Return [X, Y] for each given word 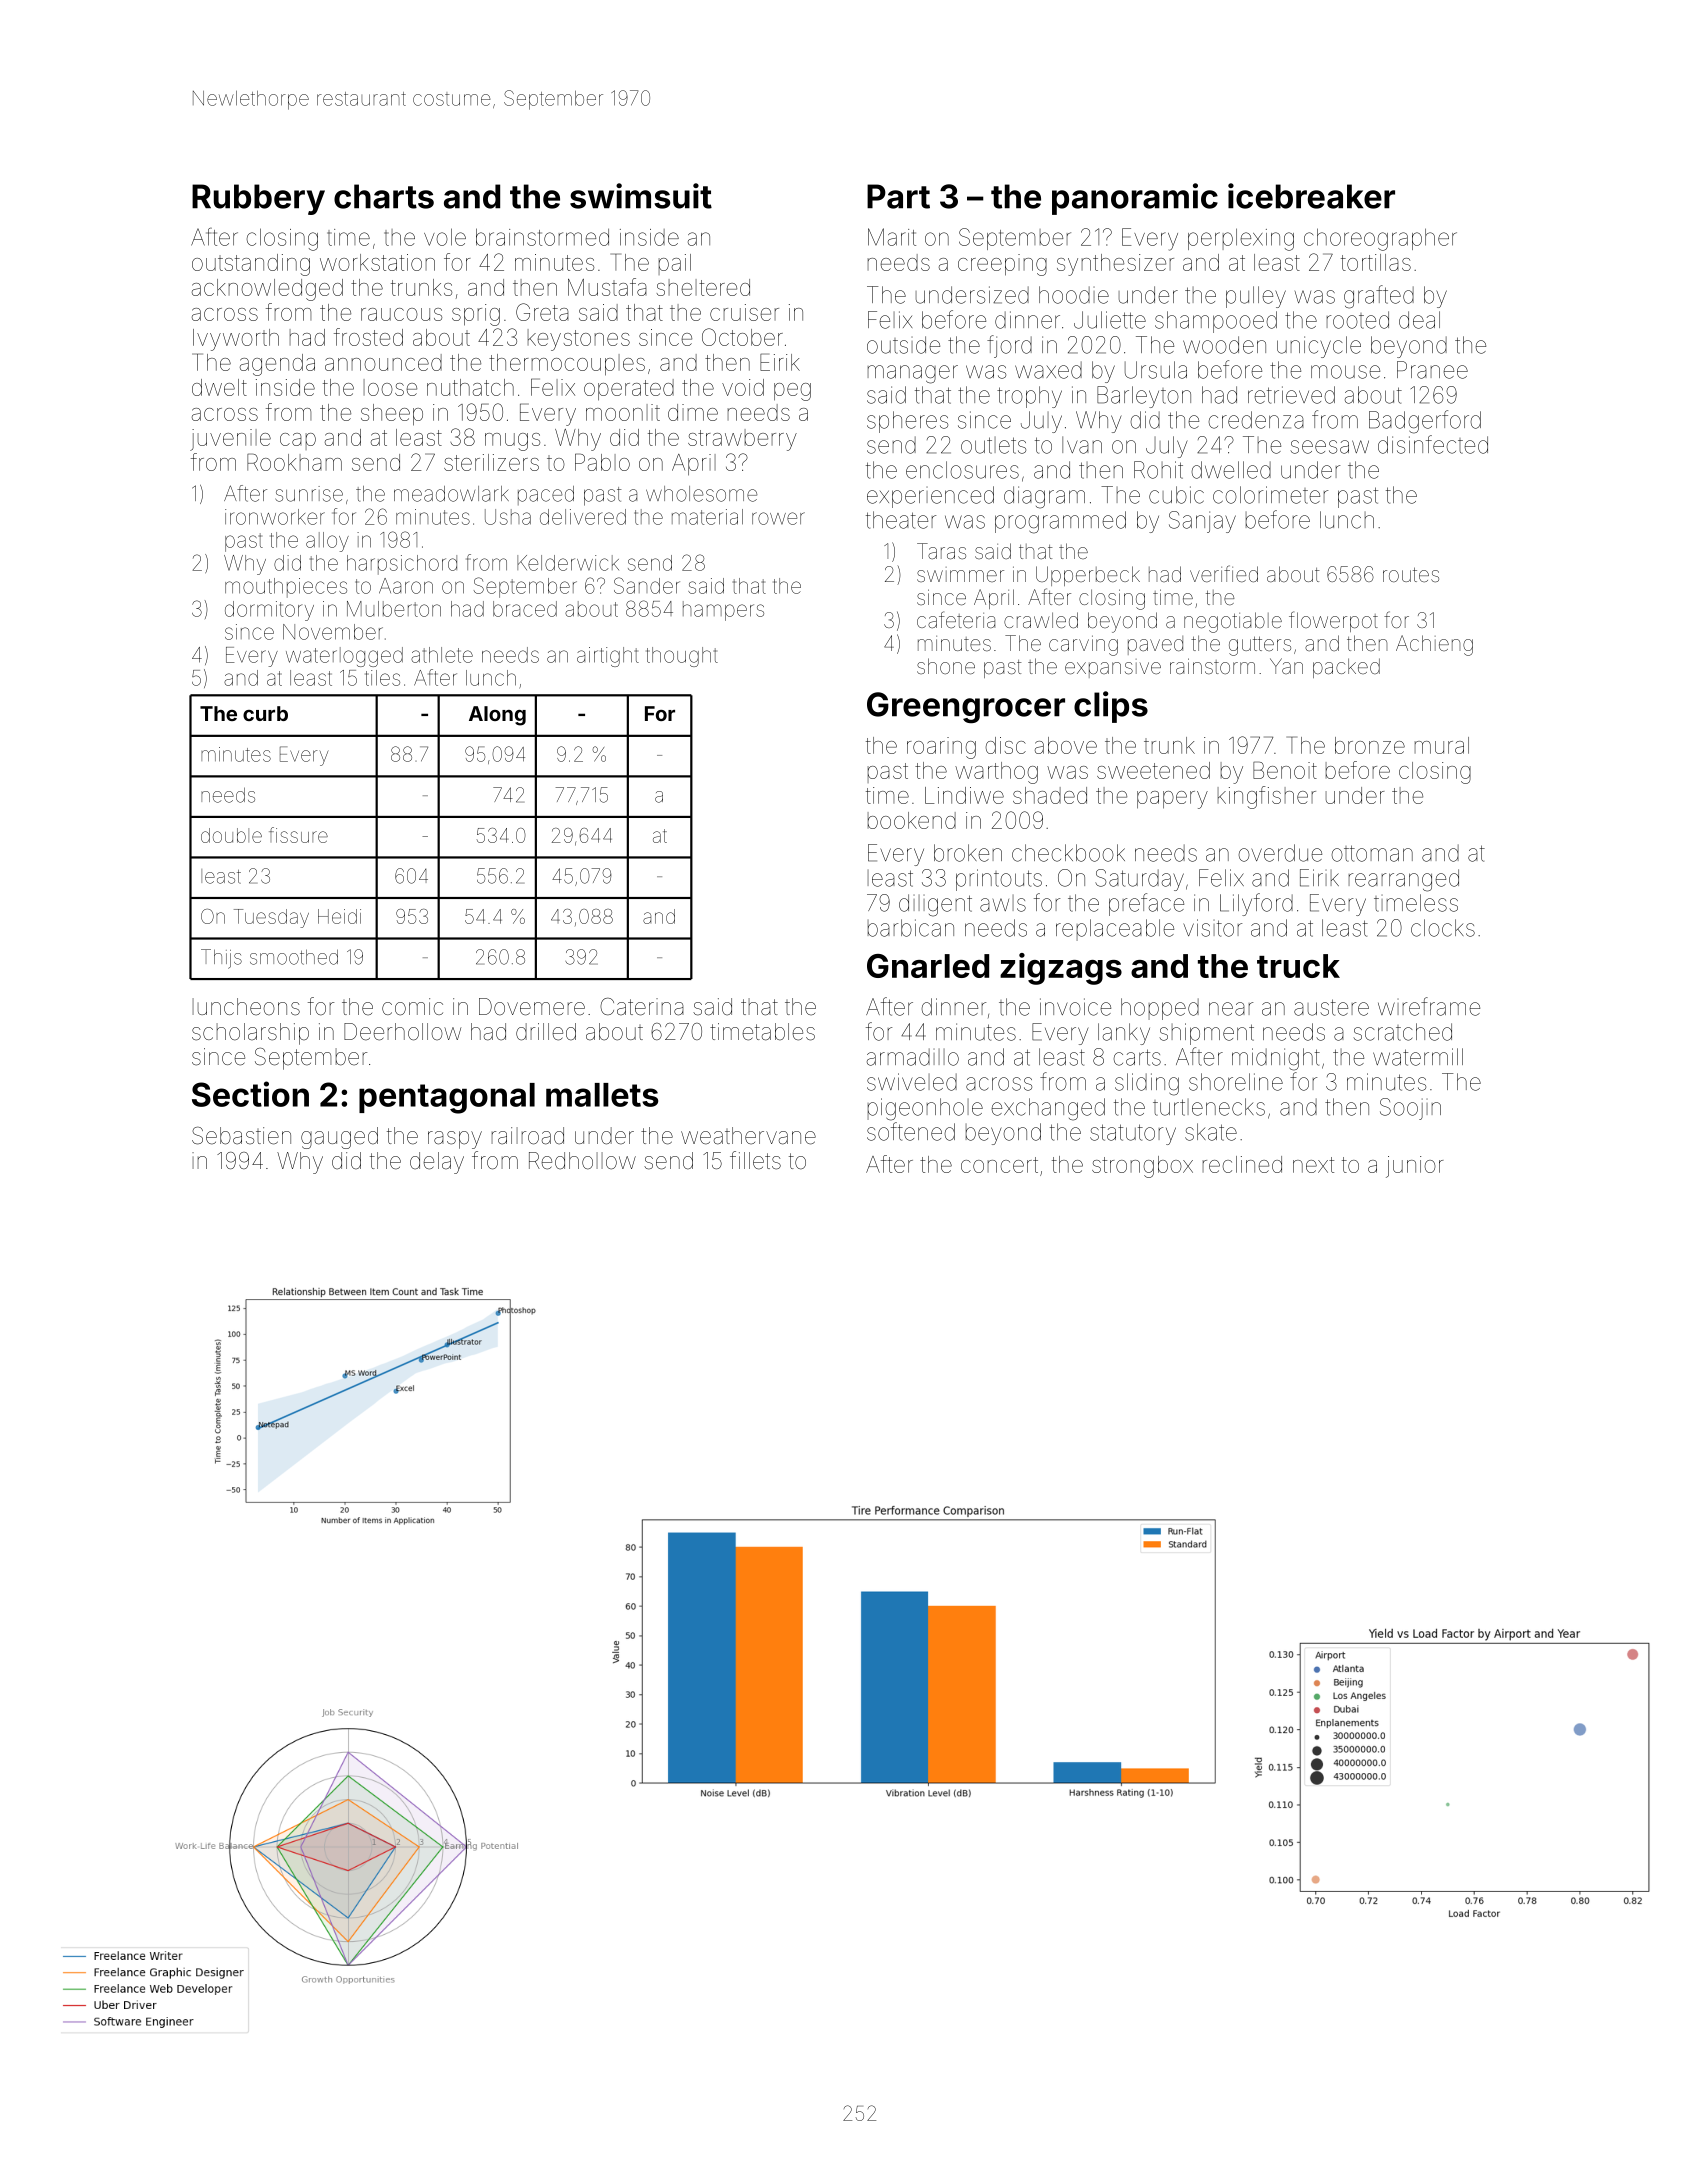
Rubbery [258, 199]
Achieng [1434, 645]
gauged [339, 1138]
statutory [1133, 1134]
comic [412, 1007]
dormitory [269, 611]
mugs [512, 442]
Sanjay [1202, 522]
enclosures [962, 470]
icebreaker [1311, 196]
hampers [723, 611]
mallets [602, 1095]
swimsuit [641, 196]
